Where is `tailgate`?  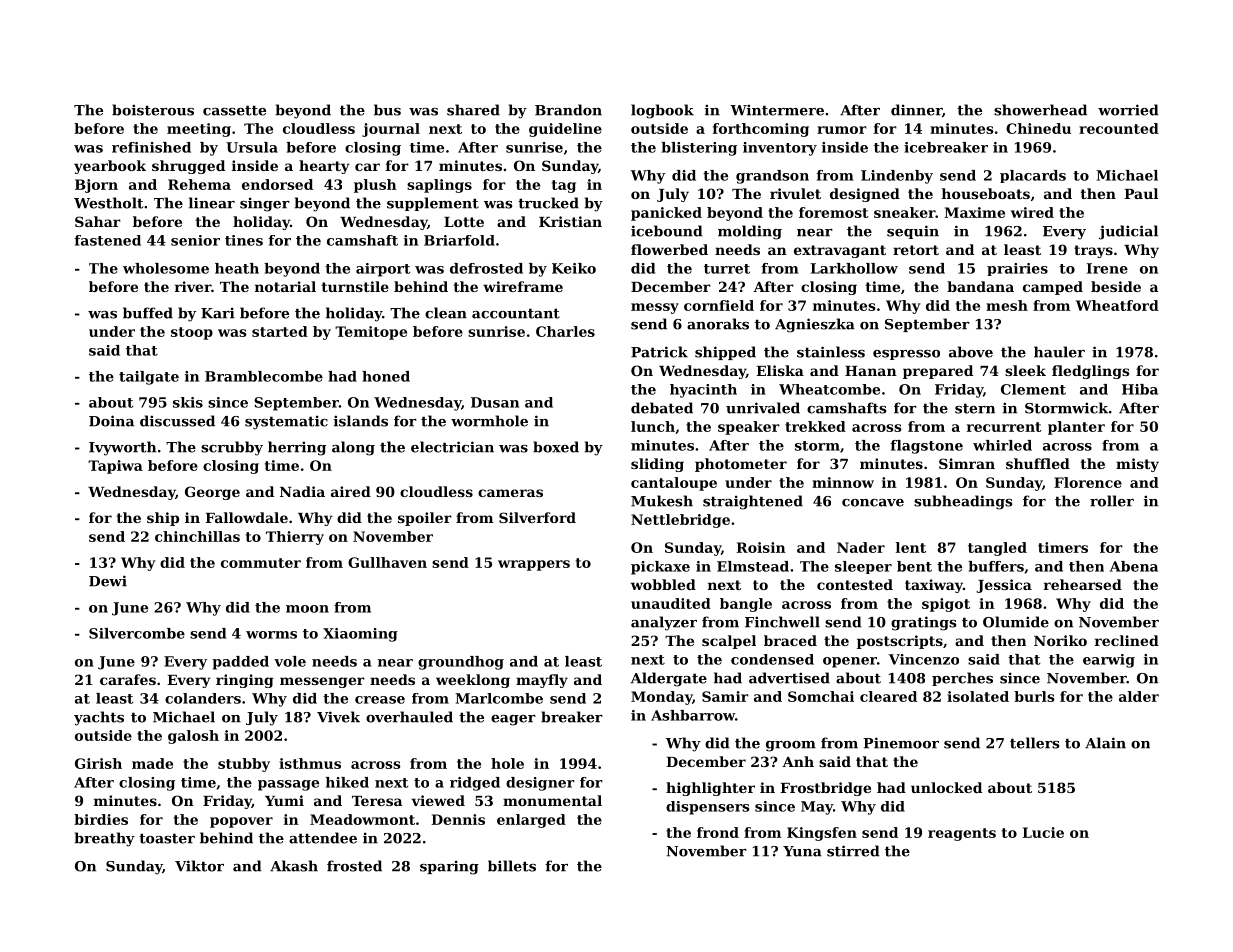 tailgate is located at coordinates (149, 378).
